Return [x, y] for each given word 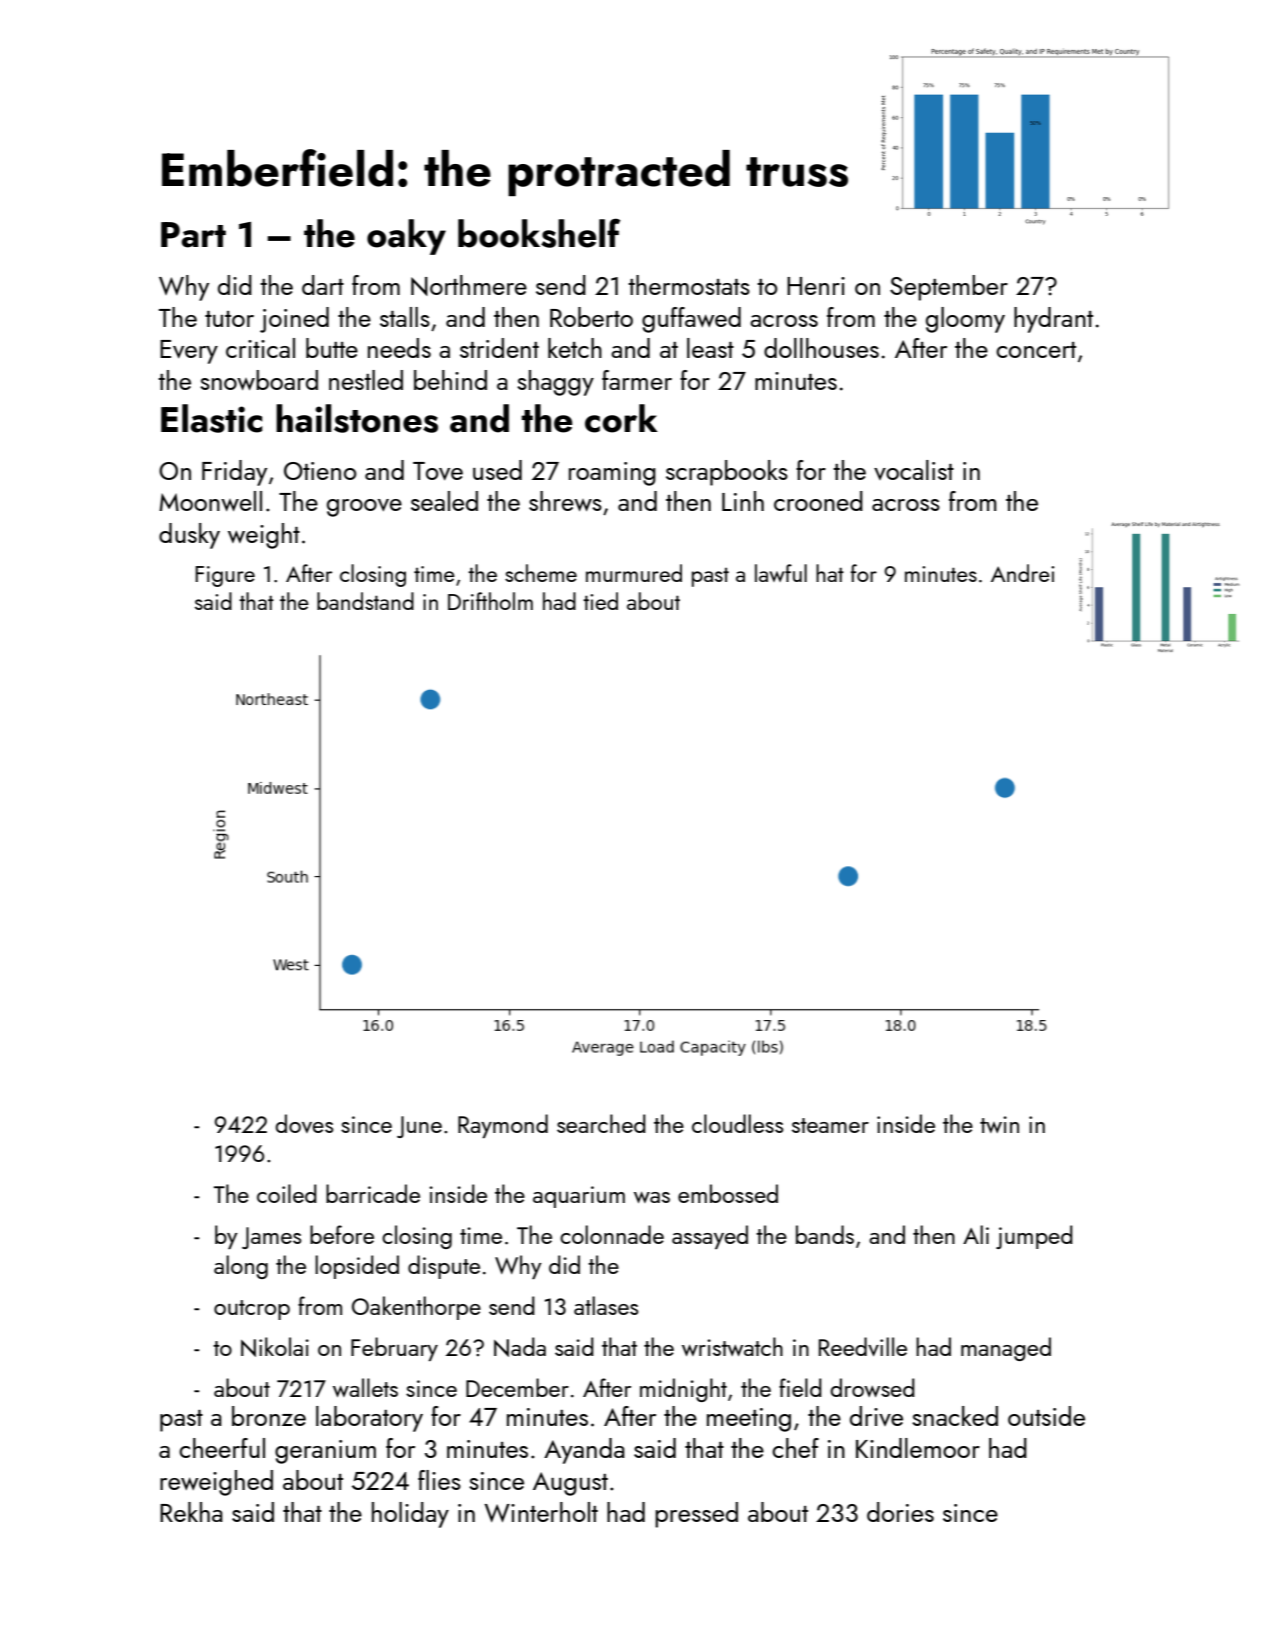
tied [600, 601]
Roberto [591, 317]
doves [304, 1123]
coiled [287, 1193]
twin [999, 1124]
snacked [955, 1416]
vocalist [914, 470]
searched [601, 1123]
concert [1036, 350]
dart [323, 285]
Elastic [211, 418]
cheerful [222, 1448]
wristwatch [732, 1346]
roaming [612, 474]
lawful [781, 573]
